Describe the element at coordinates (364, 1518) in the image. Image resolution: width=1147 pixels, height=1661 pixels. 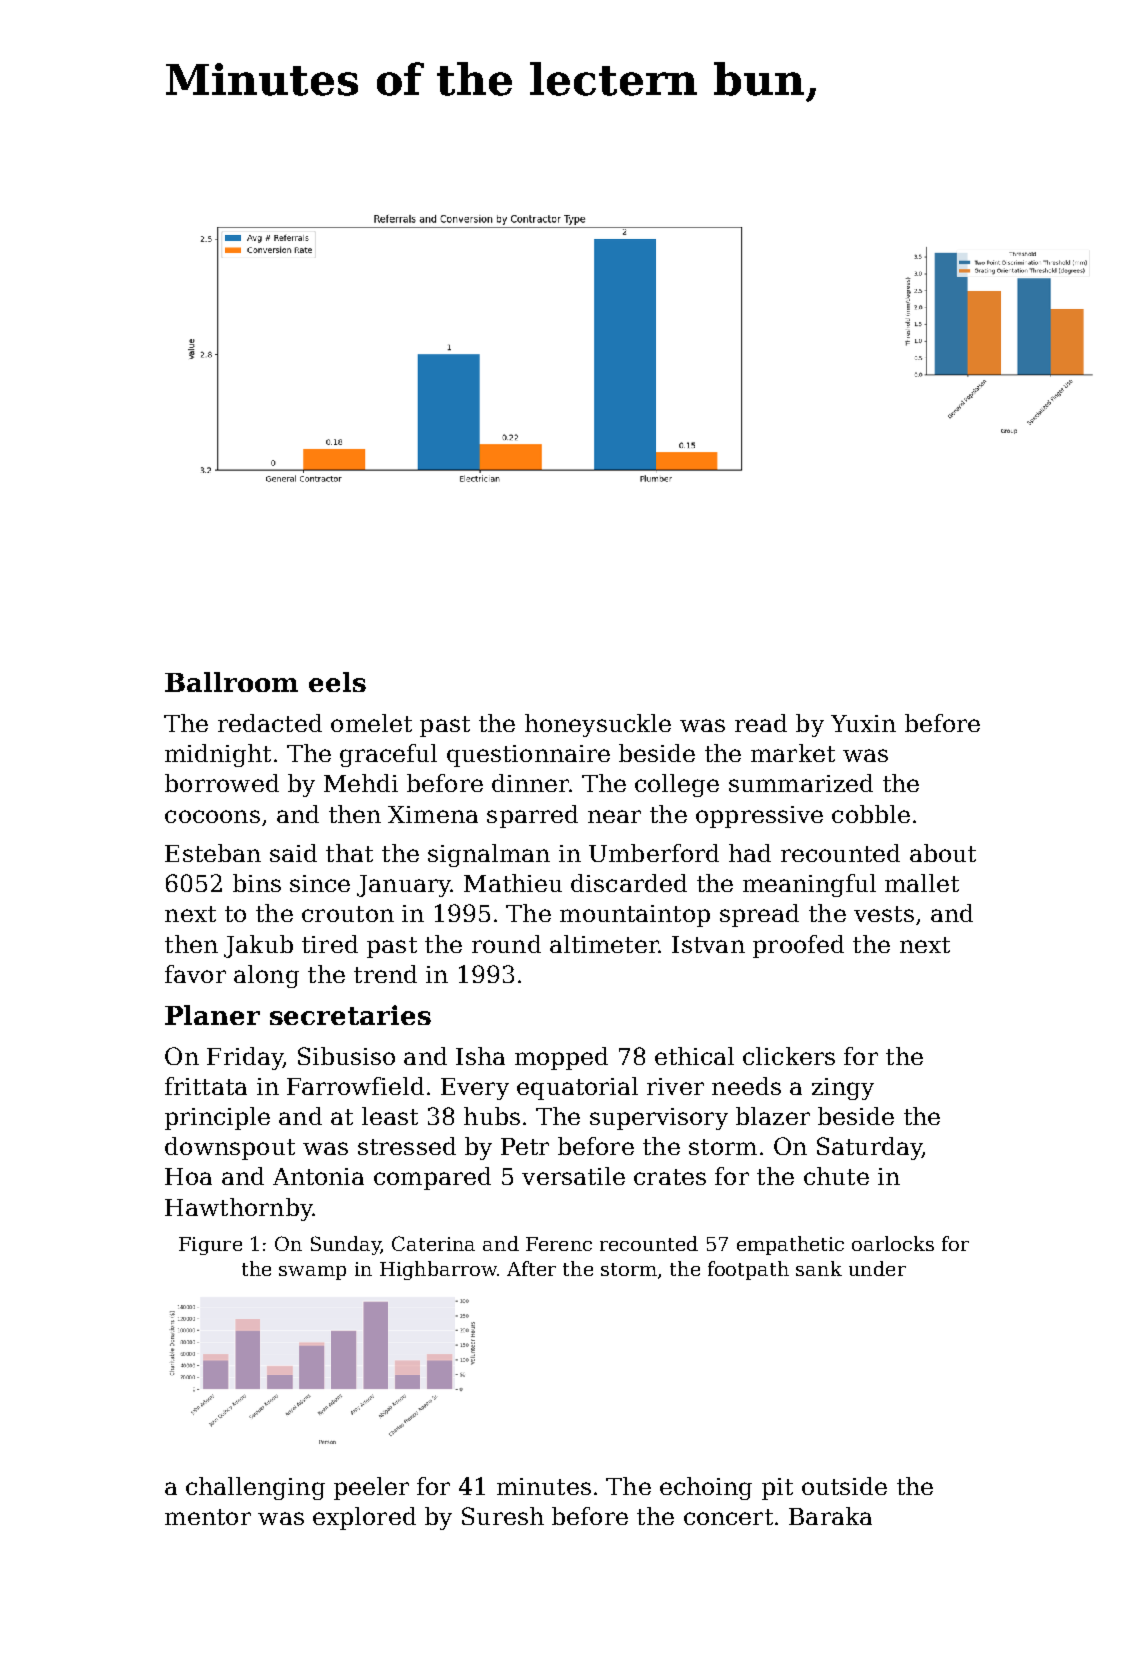
I see `explored` at that location.
